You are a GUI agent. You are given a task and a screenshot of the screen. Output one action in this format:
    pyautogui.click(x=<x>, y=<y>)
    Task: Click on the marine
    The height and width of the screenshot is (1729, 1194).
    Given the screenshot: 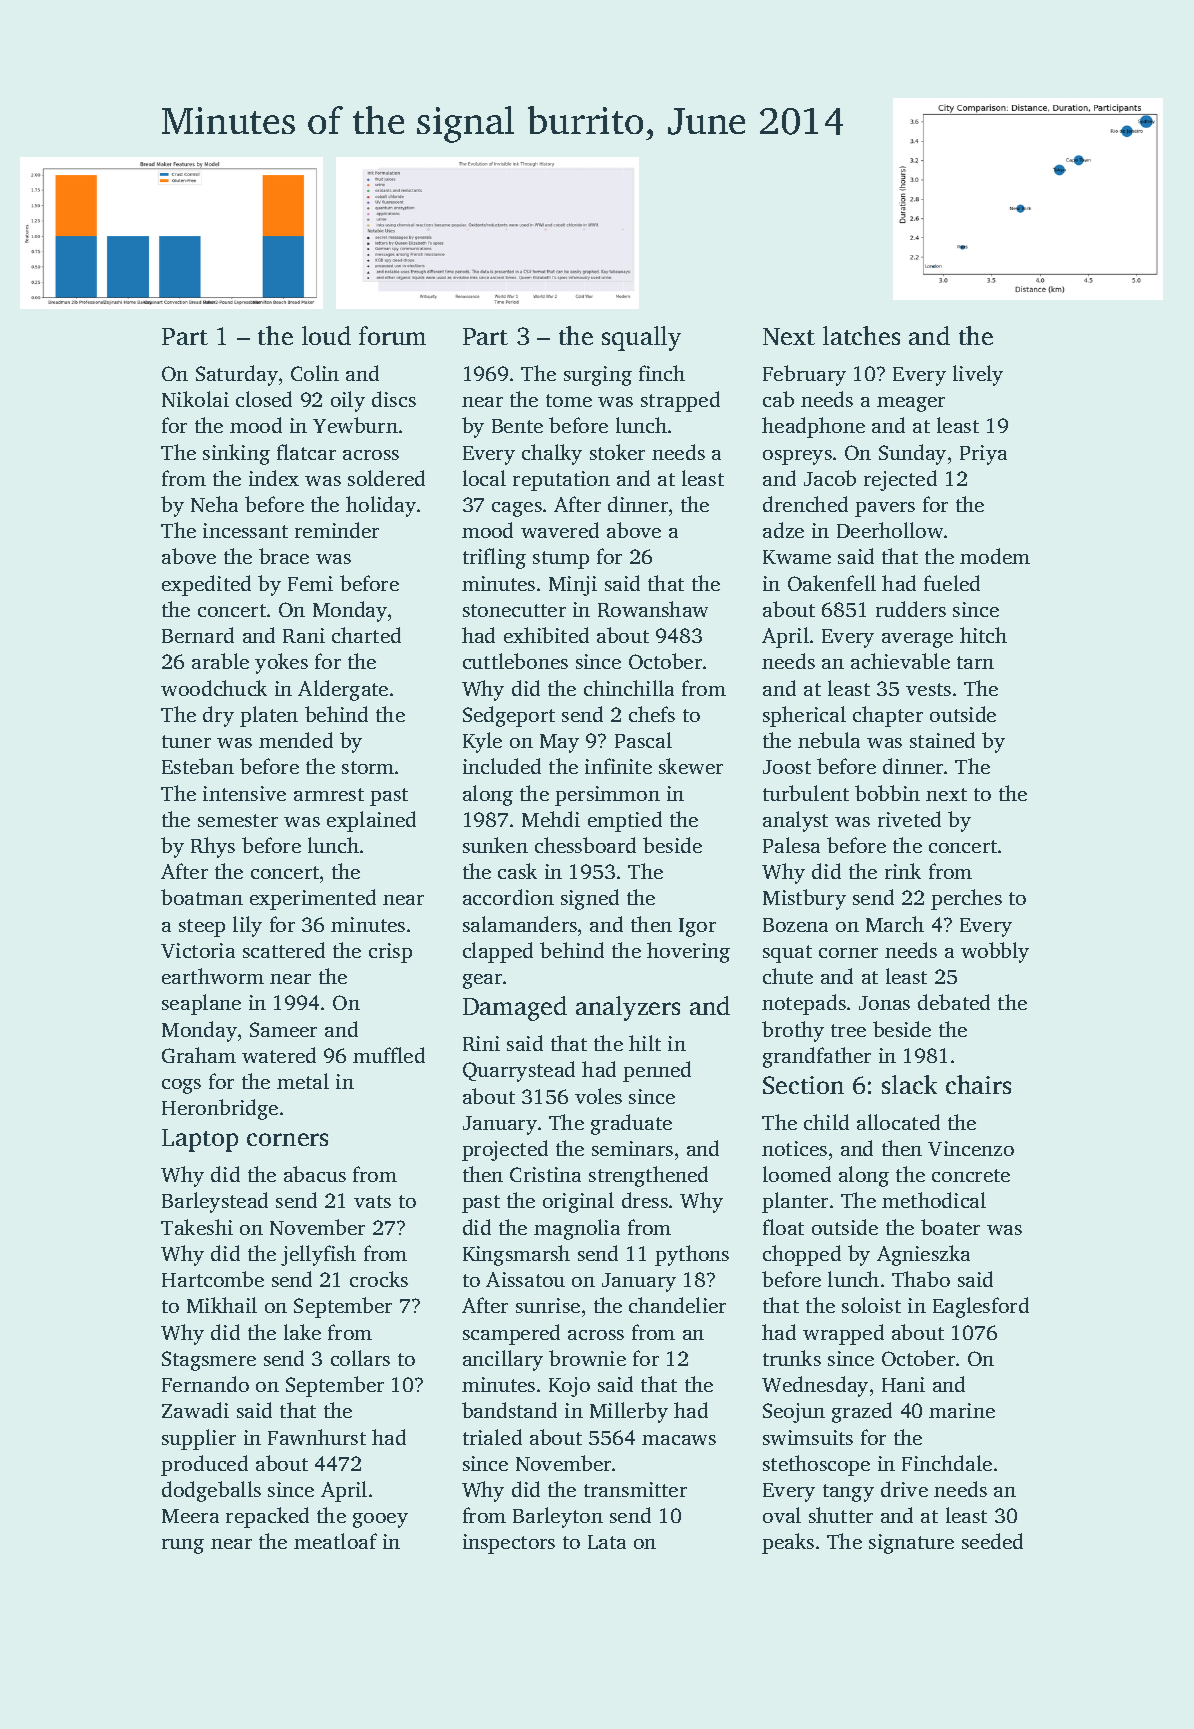 What is the action you would take?
    pyautogui.click(x=962, y=1410)
